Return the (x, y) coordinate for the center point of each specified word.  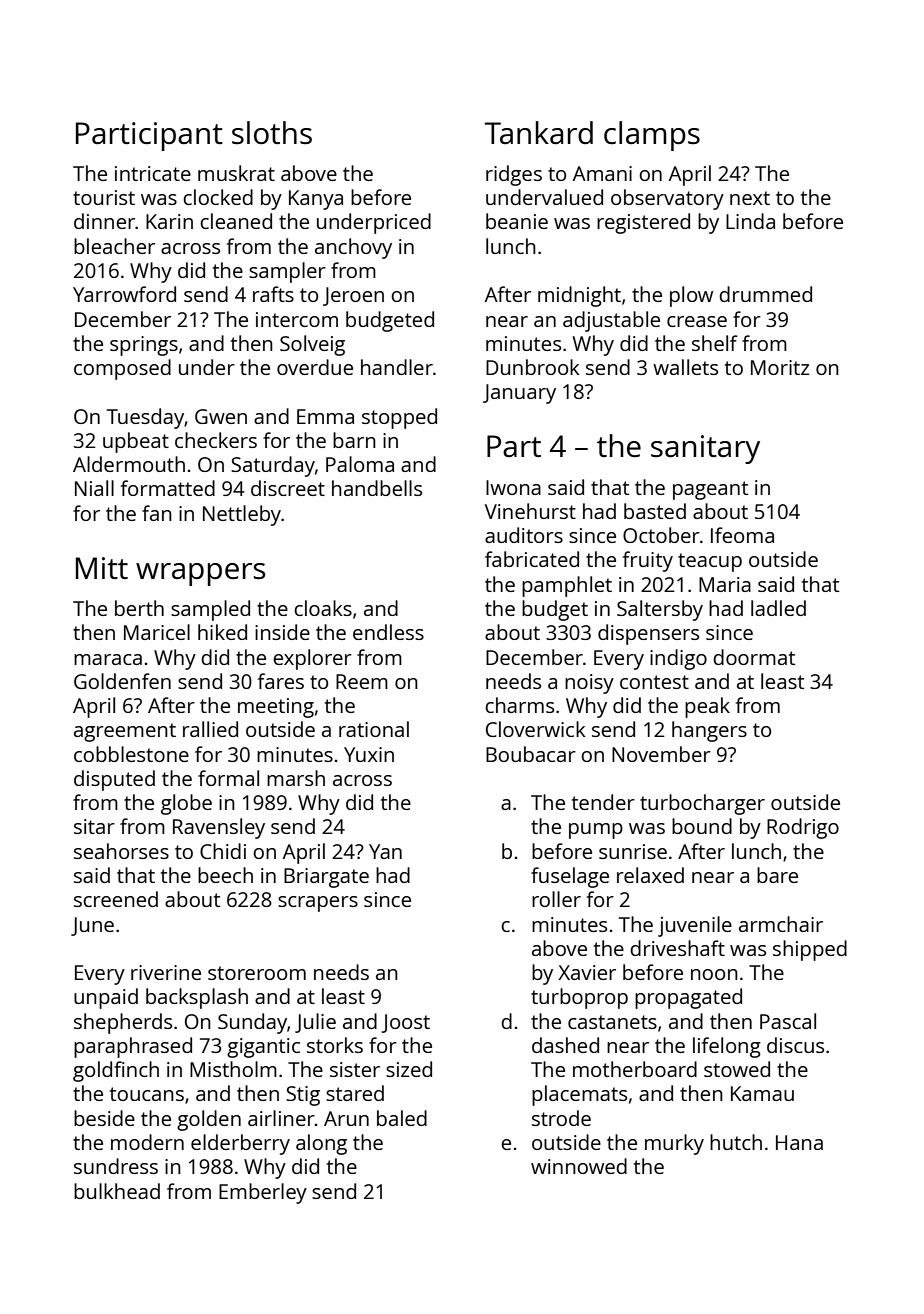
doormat (754, 657)
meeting (276, 708)
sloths (272, 133)
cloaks (323, 608)
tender (603, 802)
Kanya (316, 200)
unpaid (106, 998)
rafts (273, 294)
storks (335, 1045)
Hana (799, 1142)
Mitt (102, 568)
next (750, 198)
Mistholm (233, 1069)
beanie (517, 221)
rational (374, 729)
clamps (652, 136)
